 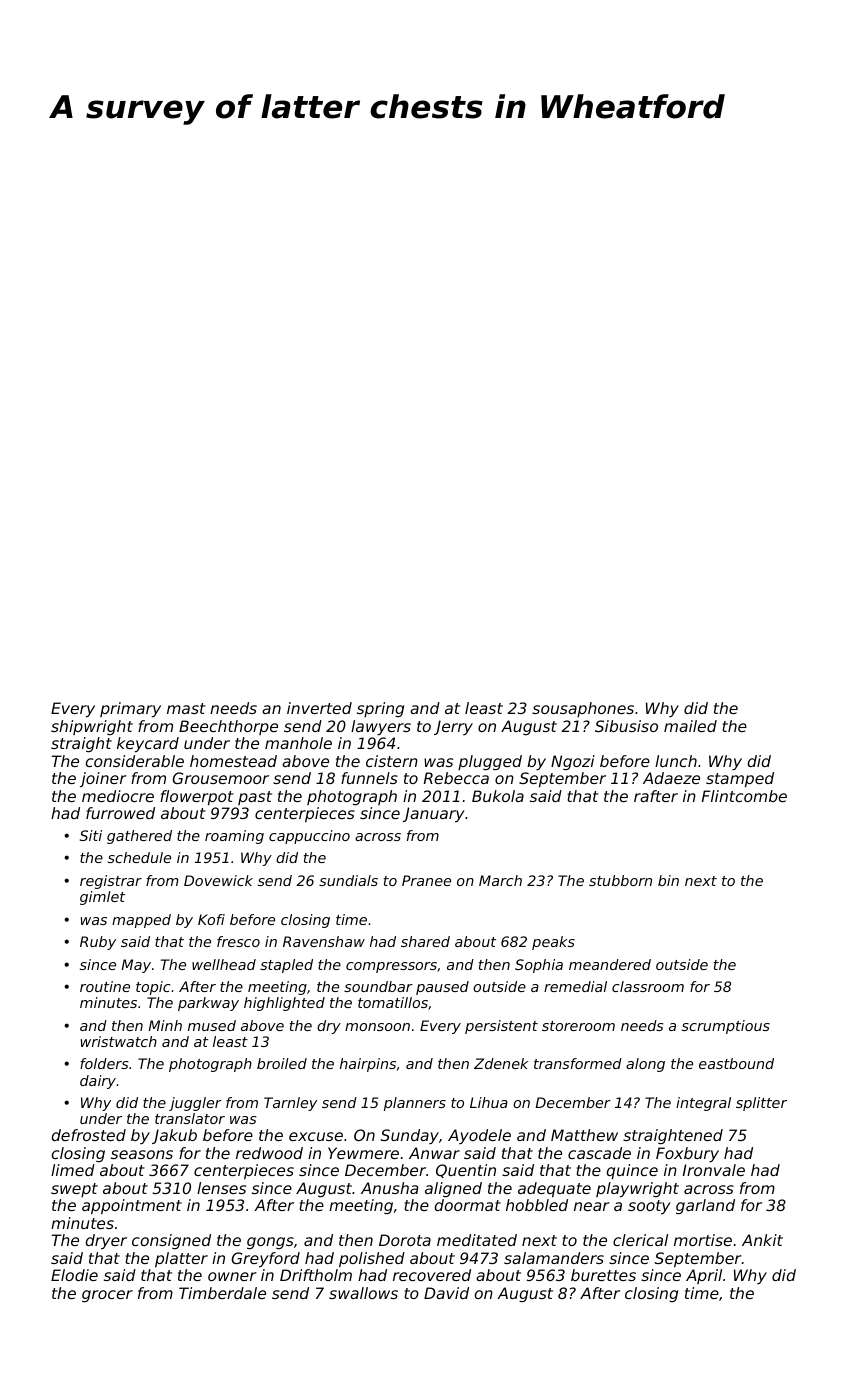 What do you see at coordinates (107, 1296) in the document?
I see `grocer` at bounding box center [107, 1296].
